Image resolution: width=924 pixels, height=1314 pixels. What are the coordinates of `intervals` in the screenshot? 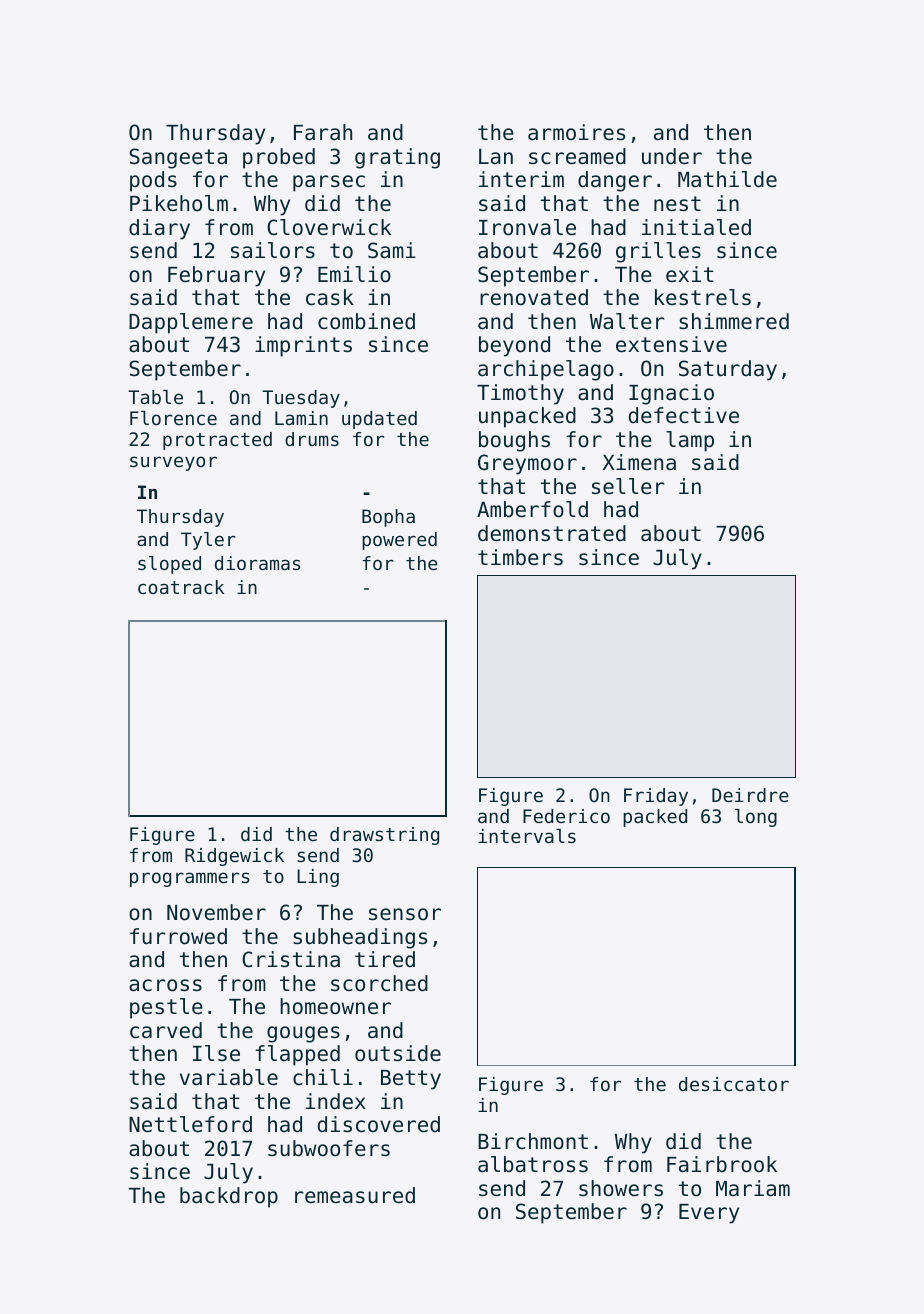 It's located at (527, 836).
